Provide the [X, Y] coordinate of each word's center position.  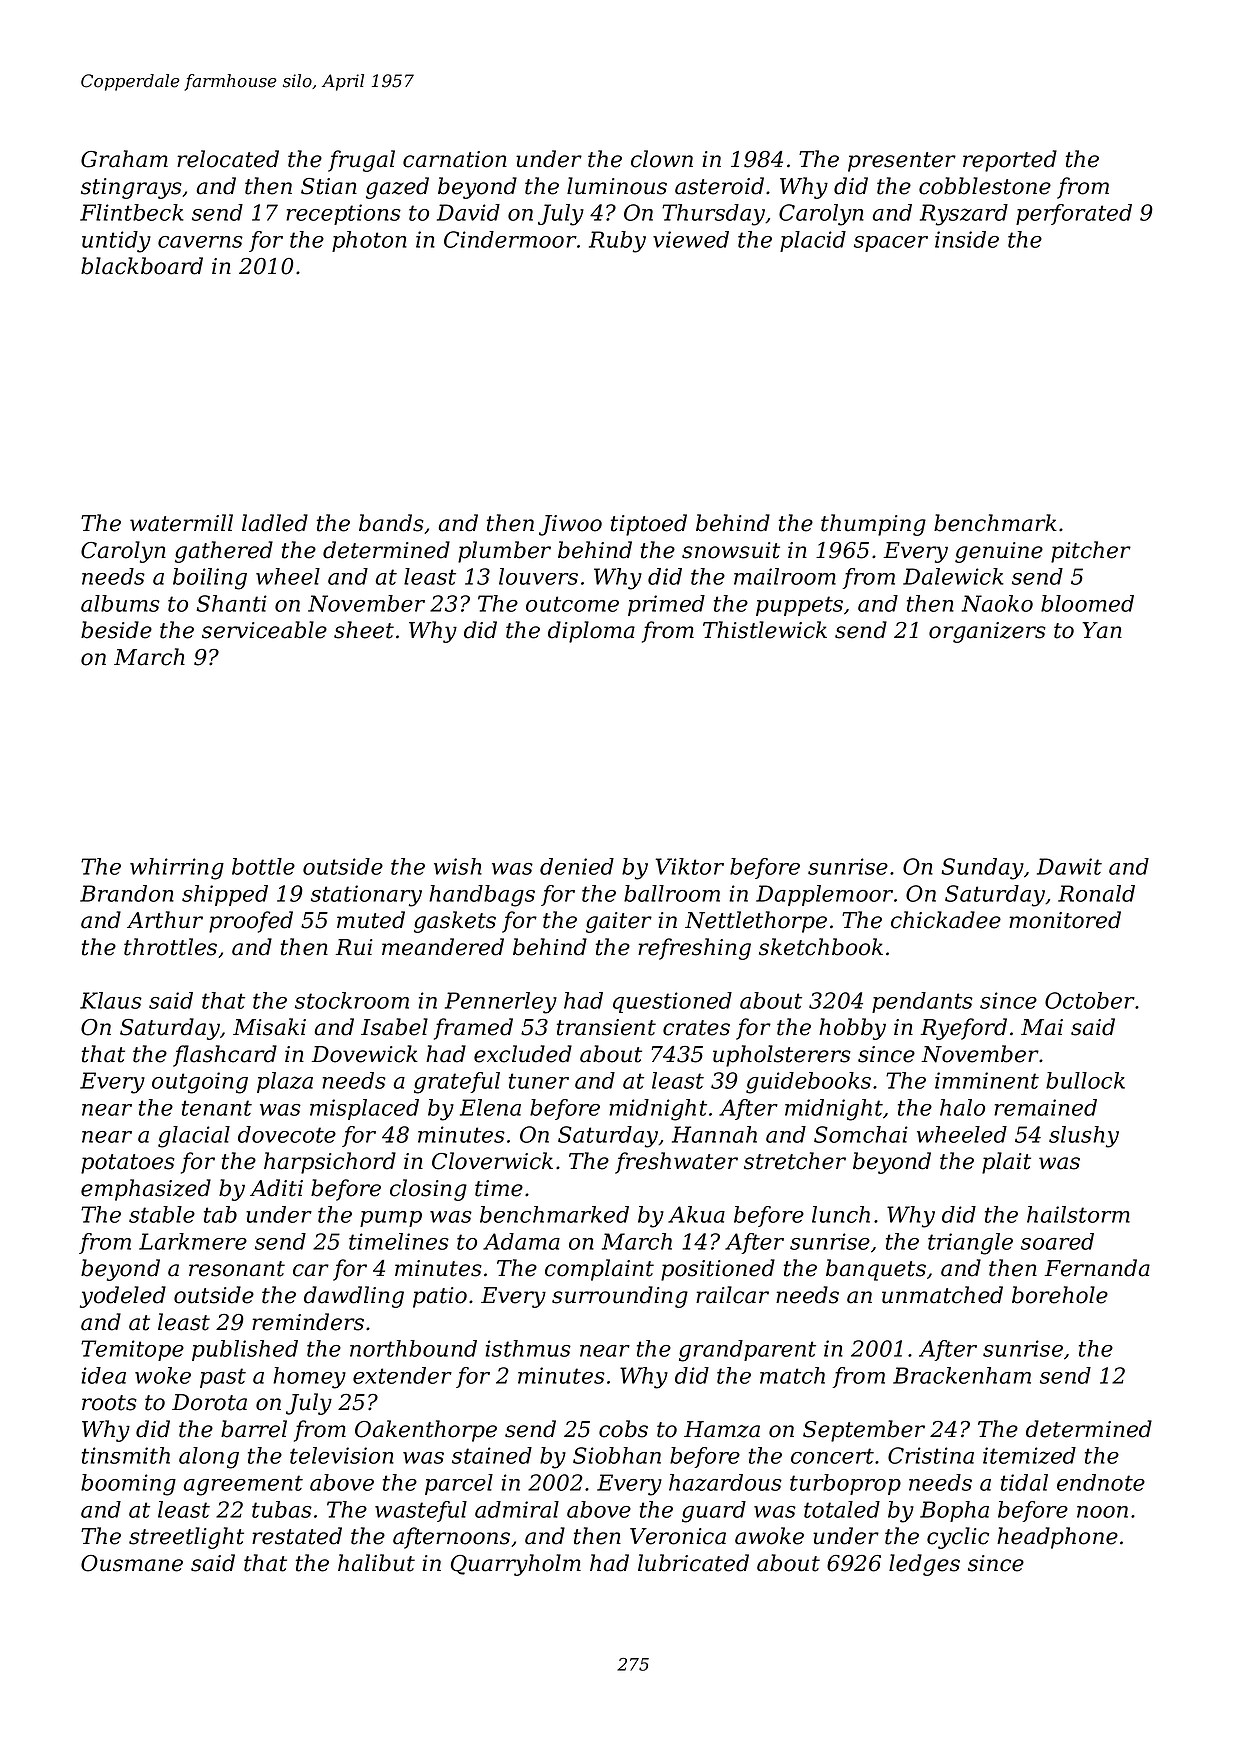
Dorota [209, 1402]
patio [440, 1297]
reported [1010, 161]
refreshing [694, 949]
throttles [170, 947]
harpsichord [330, 1163]
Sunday [982, 869]
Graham [124, 159]
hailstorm [1078, 1214]
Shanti [231, 603]
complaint [599, 1270]
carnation [455, 159]
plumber [504, 552]
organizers [987, 632]
